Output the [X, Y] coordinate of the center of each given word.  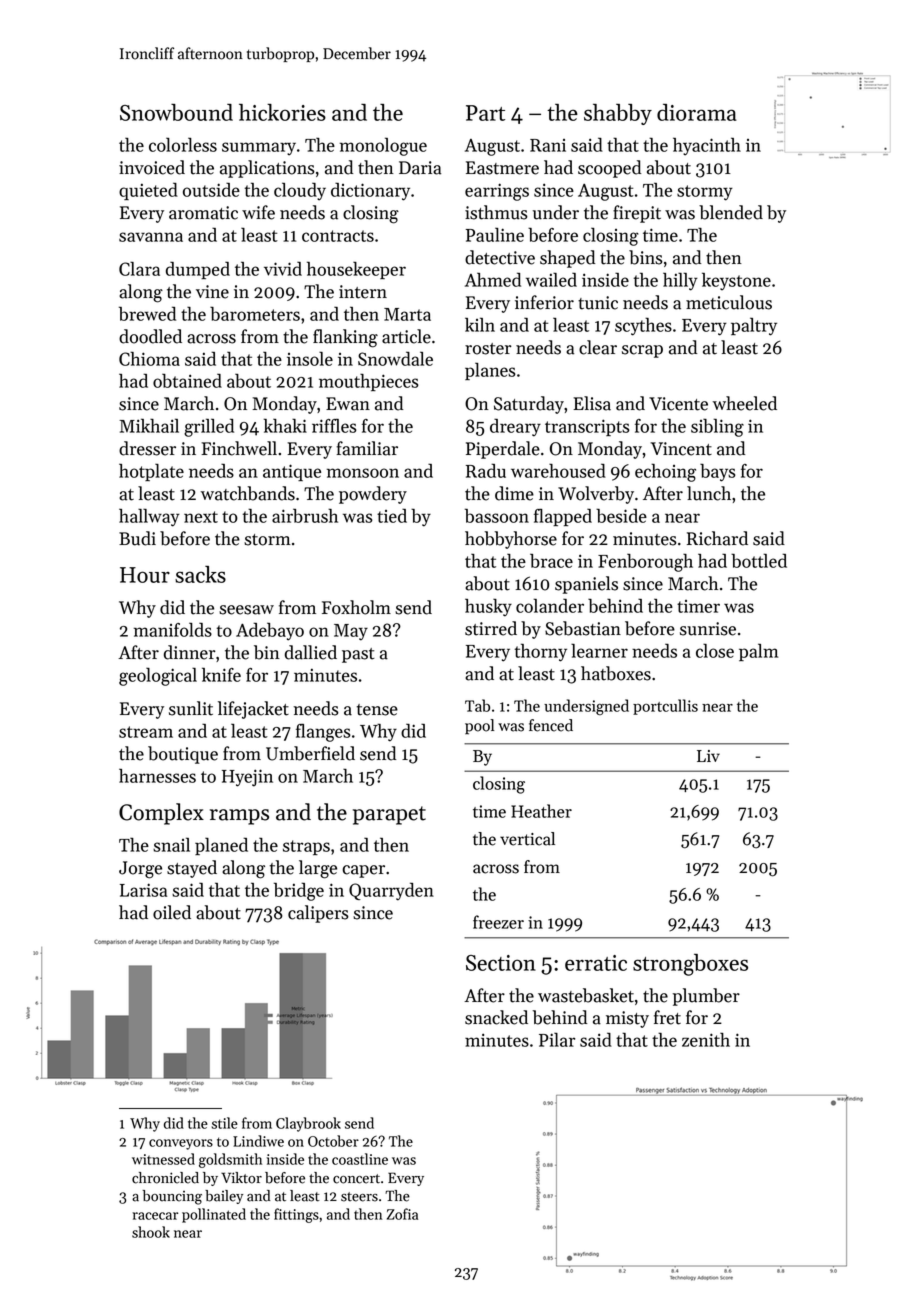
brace [551, 560]
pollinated [214, 1215]
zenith [706, 1040]
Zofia [402, 1214]
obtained [187, 381]
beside [621, 515]
